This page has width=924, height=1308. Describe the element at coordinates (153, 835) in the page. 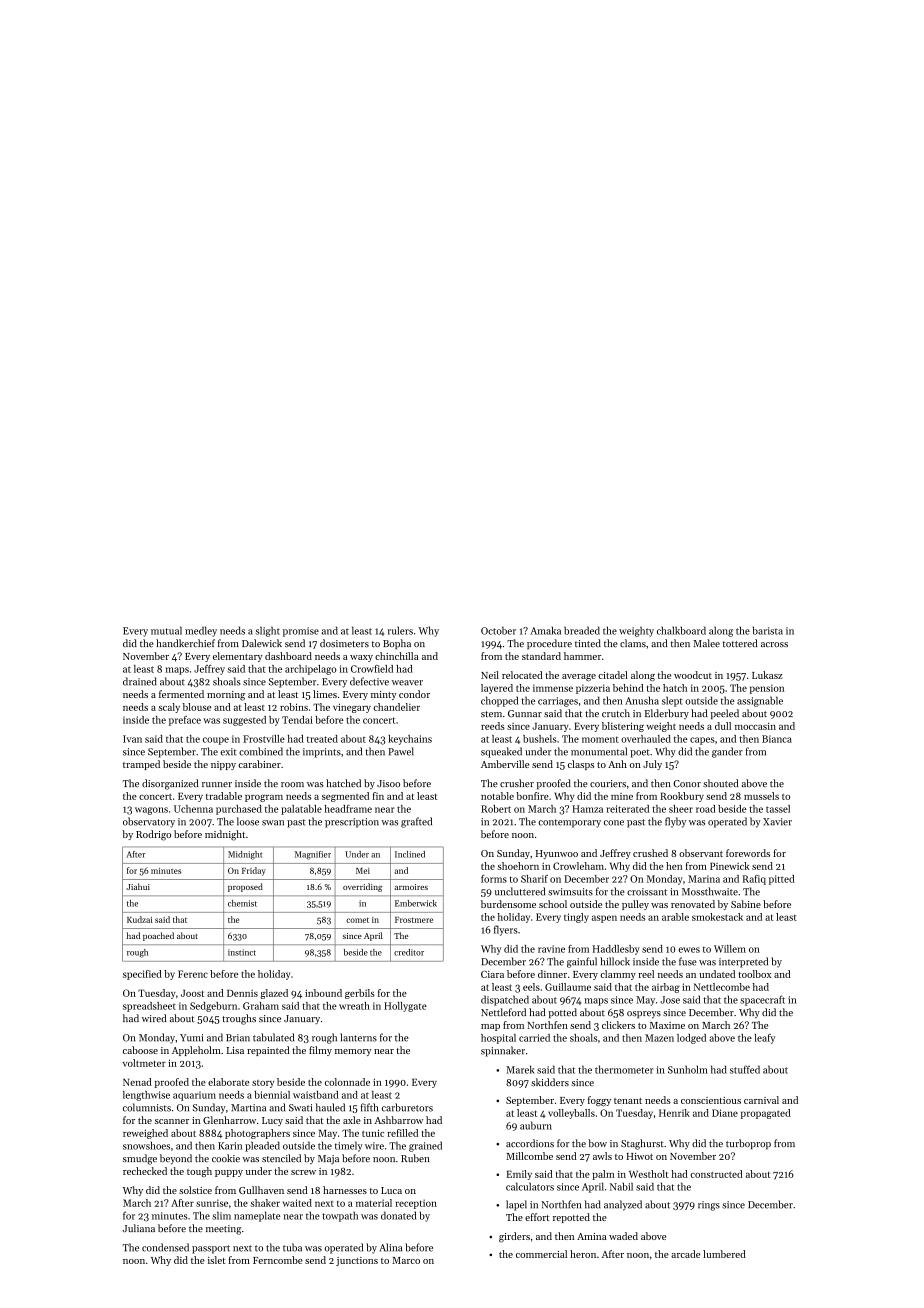

I see `Rodrigo` at that location.
